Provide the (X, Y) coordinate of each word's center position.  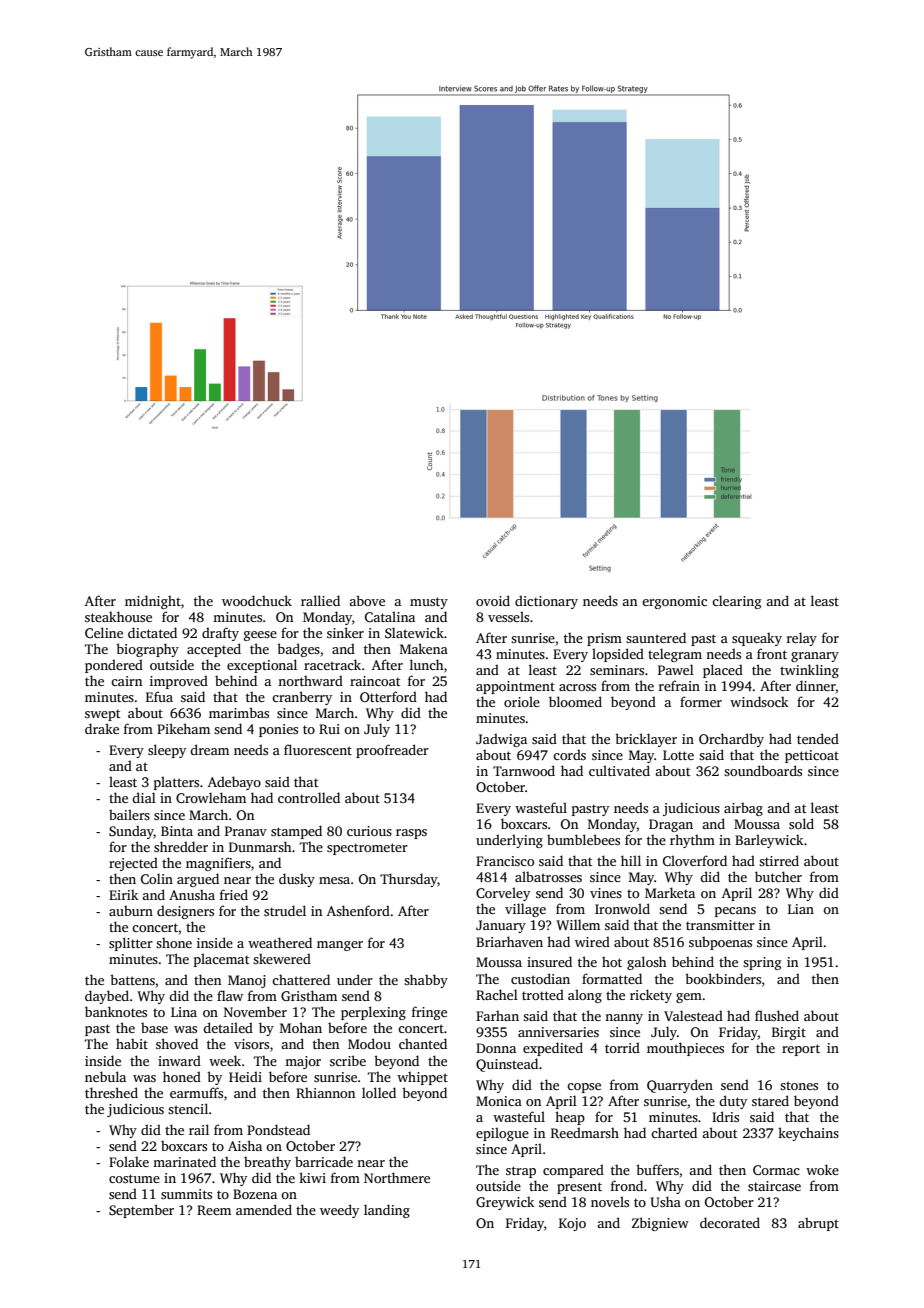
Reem (214, 1210)
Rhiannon (325, 1093)
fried (234, 894)
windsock (759, 701)
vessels (508, 616)
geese (260, 636)
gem (689, 998)
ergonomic (674, 602)
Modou (369, 1043)
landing (387, 1211)
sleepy (167, 751)
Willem (578, 924)
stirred (779, 860)
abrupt (818, 1224)
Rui (329, 729)
